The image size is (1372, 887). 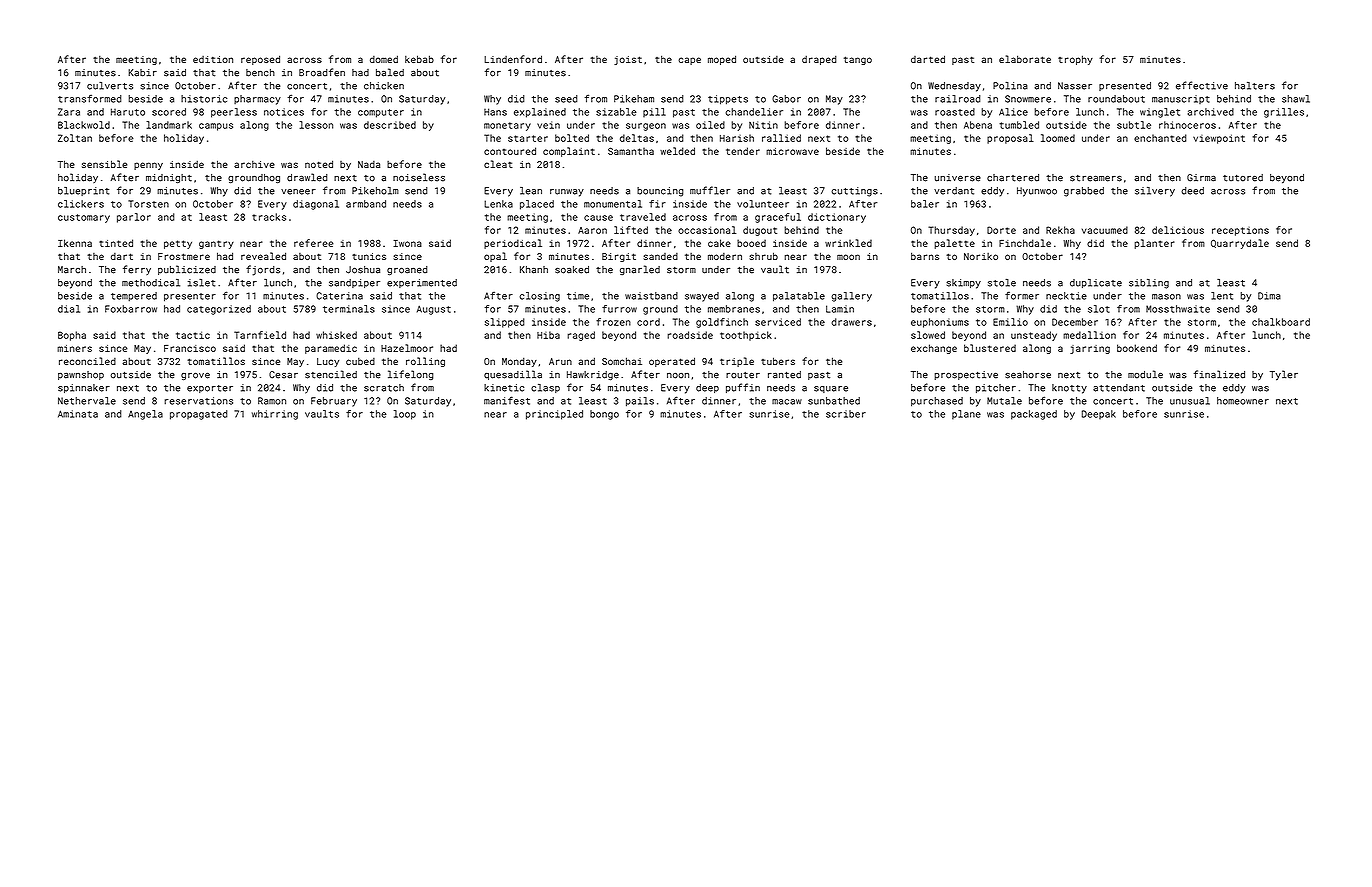 What do you see at coordinates (799, 297) in the screenshot?
I see `palatable` at bounding box center [799, 297].
